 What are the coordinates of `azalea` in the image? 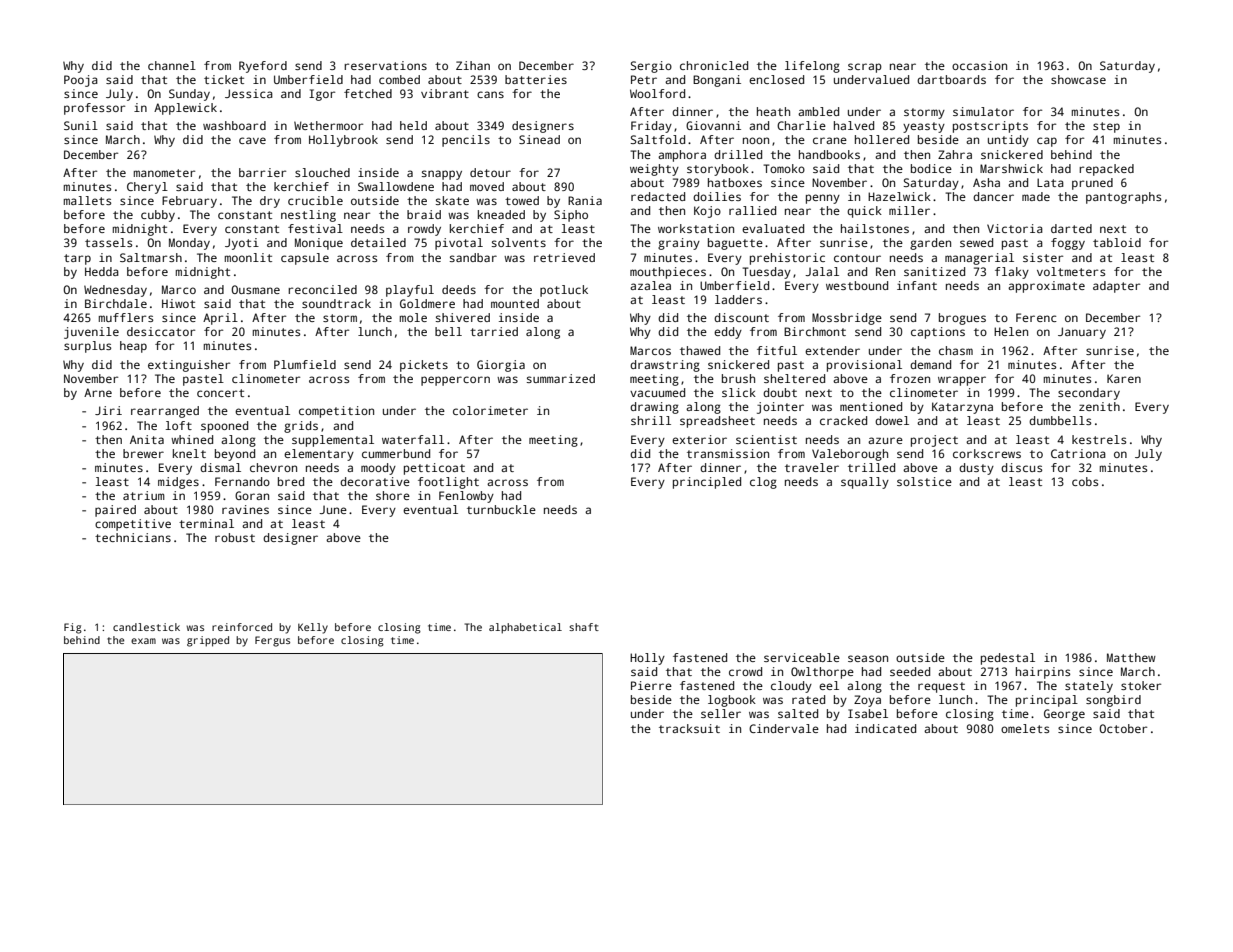 It's located at (650, 285).
